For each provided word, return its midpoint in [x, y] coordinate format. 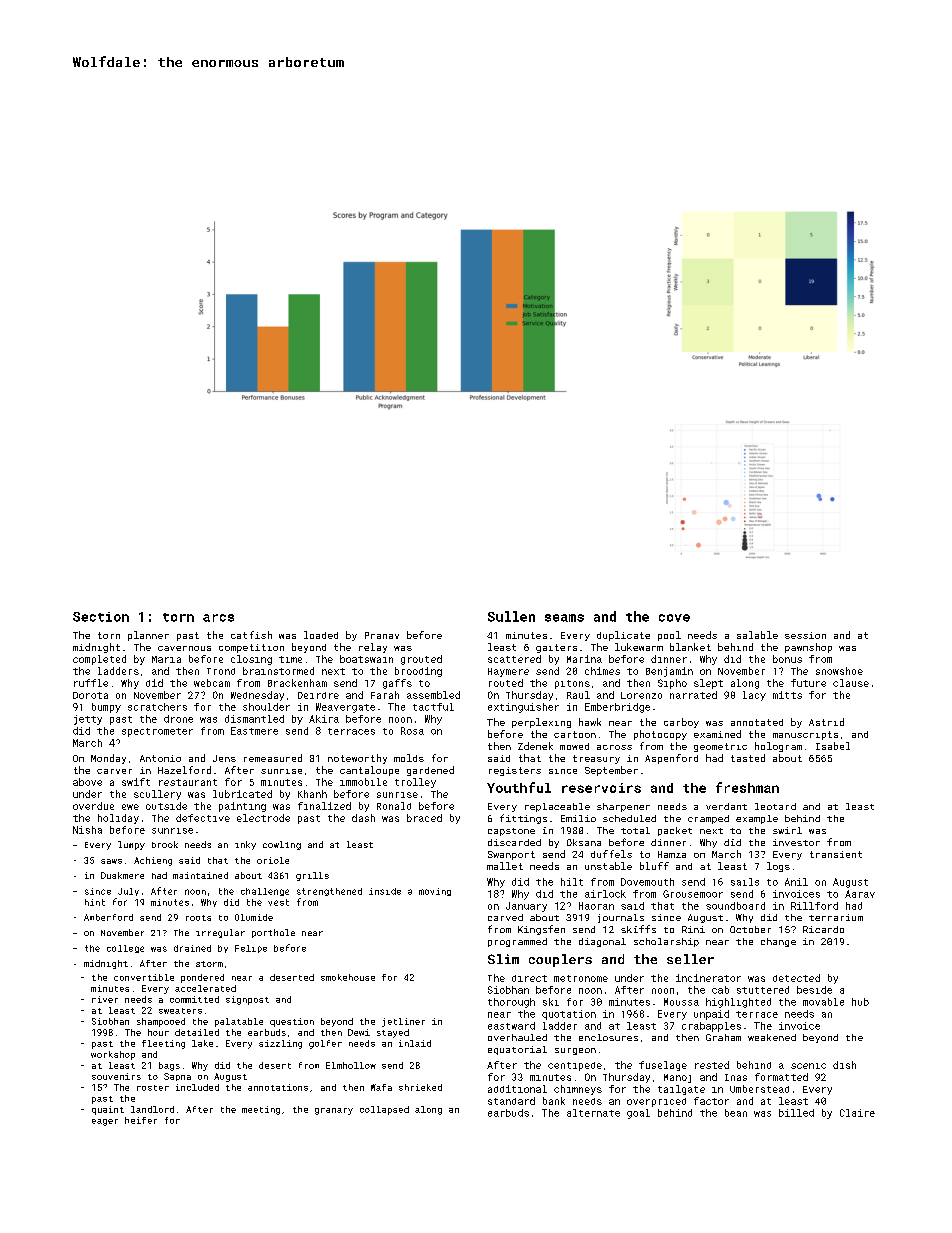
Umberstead [759, 1089]
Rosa [412, 731]
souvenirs [116, 1076]
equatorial [517, 1050]
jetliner [403, 1022]
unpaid [711, 1015]
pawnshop [808, 648]
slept [708, 684]
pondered [202, 978]
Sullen [511, 616]
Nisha [87, 830]
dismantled [254, 719]
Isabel [833, 746]
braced [424, 818]
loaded [321, 635]
